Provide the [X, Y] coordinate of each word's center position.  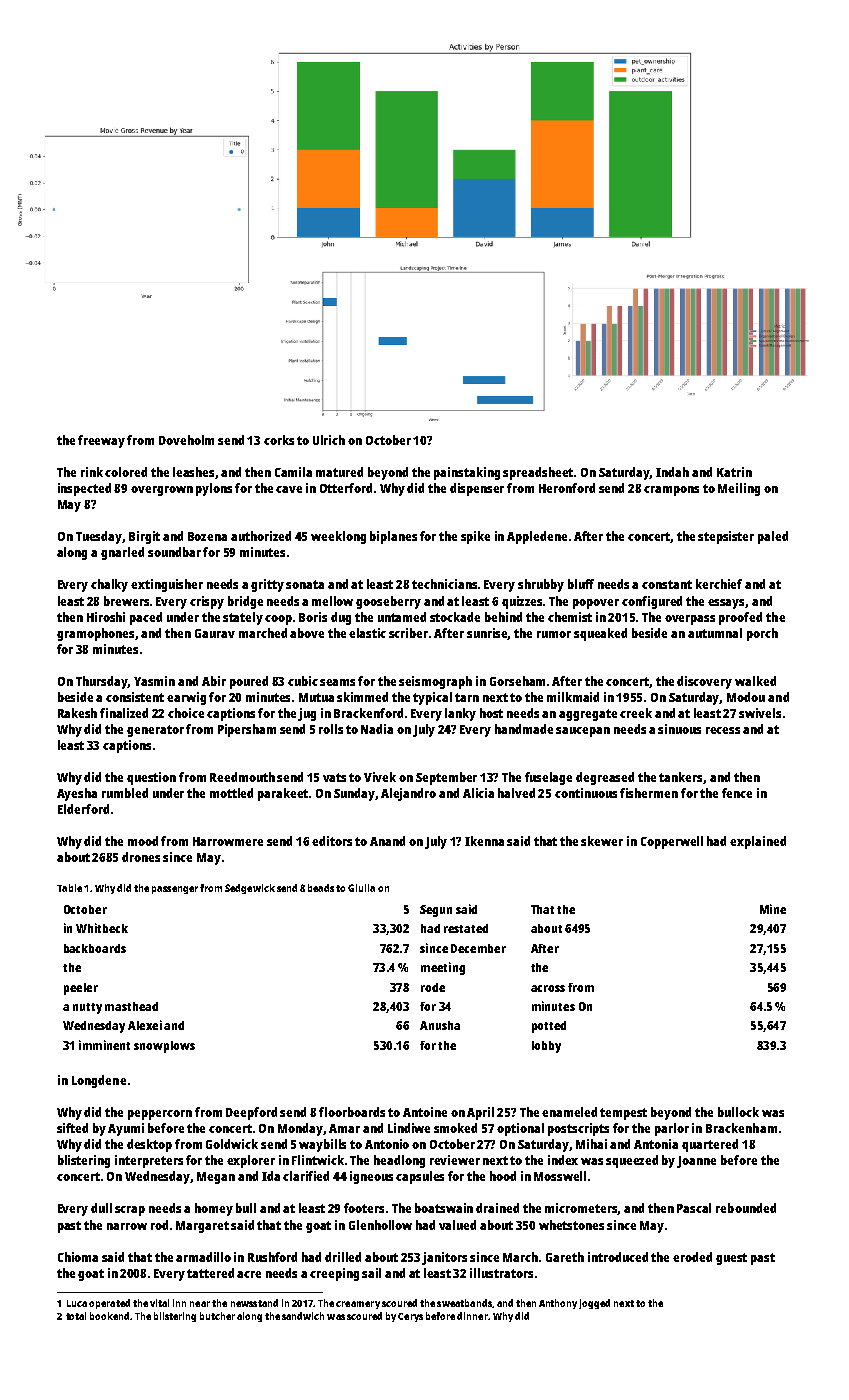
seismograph [435, 682]
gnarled [122, 553]
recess [723, 730]
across [548, 988]
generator [155, 731]
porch [762, 634]
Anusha [440, 1025]
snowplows [164, 1047]
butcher [217, 1316]
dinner [472, 1316]
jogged [594, 1304]
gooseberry [388, 602]
